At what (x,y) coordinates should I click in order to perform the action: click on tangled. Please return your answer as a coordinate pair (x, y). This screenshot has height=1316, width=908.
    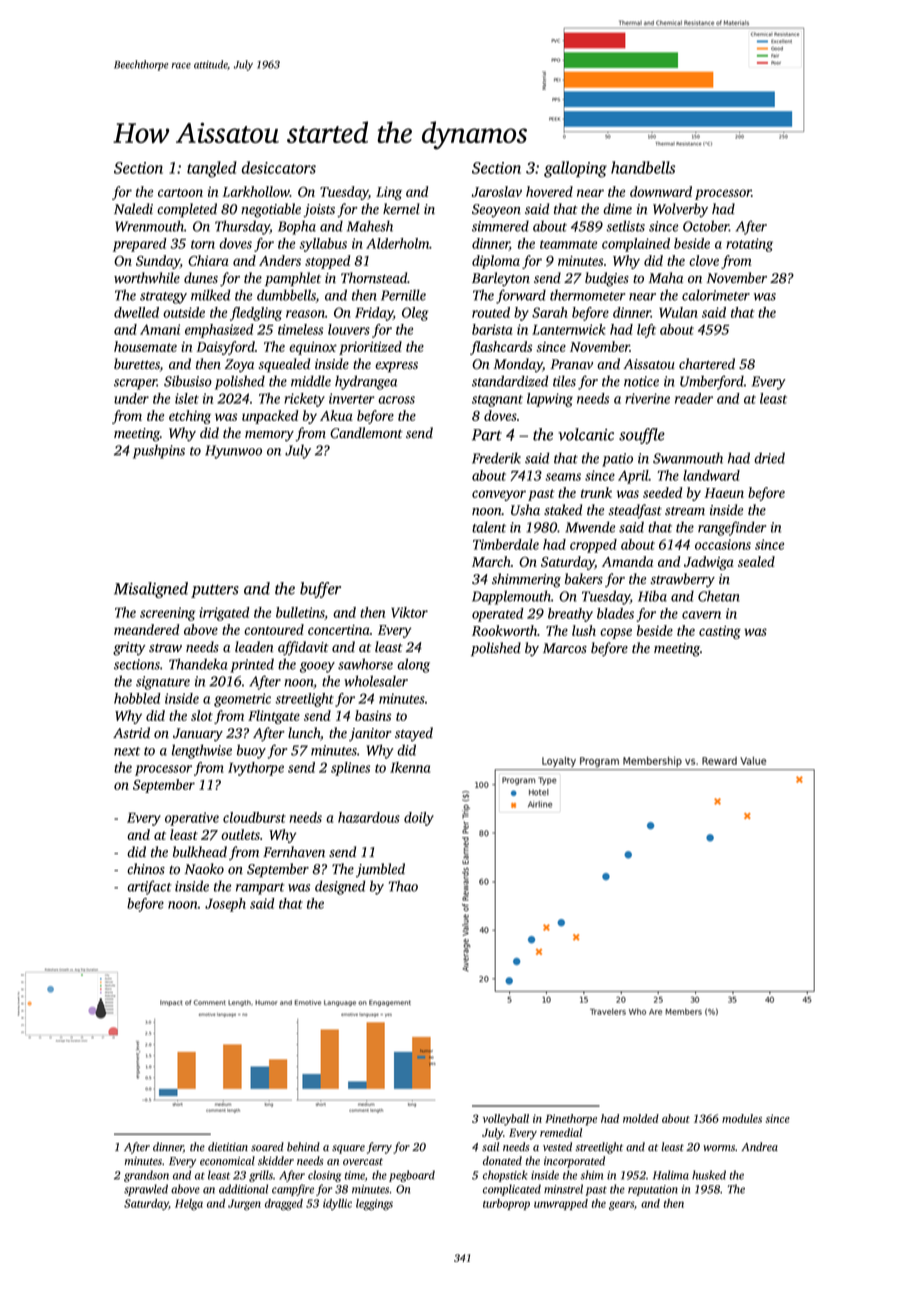
    Looking at the image, I should click on (212, 169).
